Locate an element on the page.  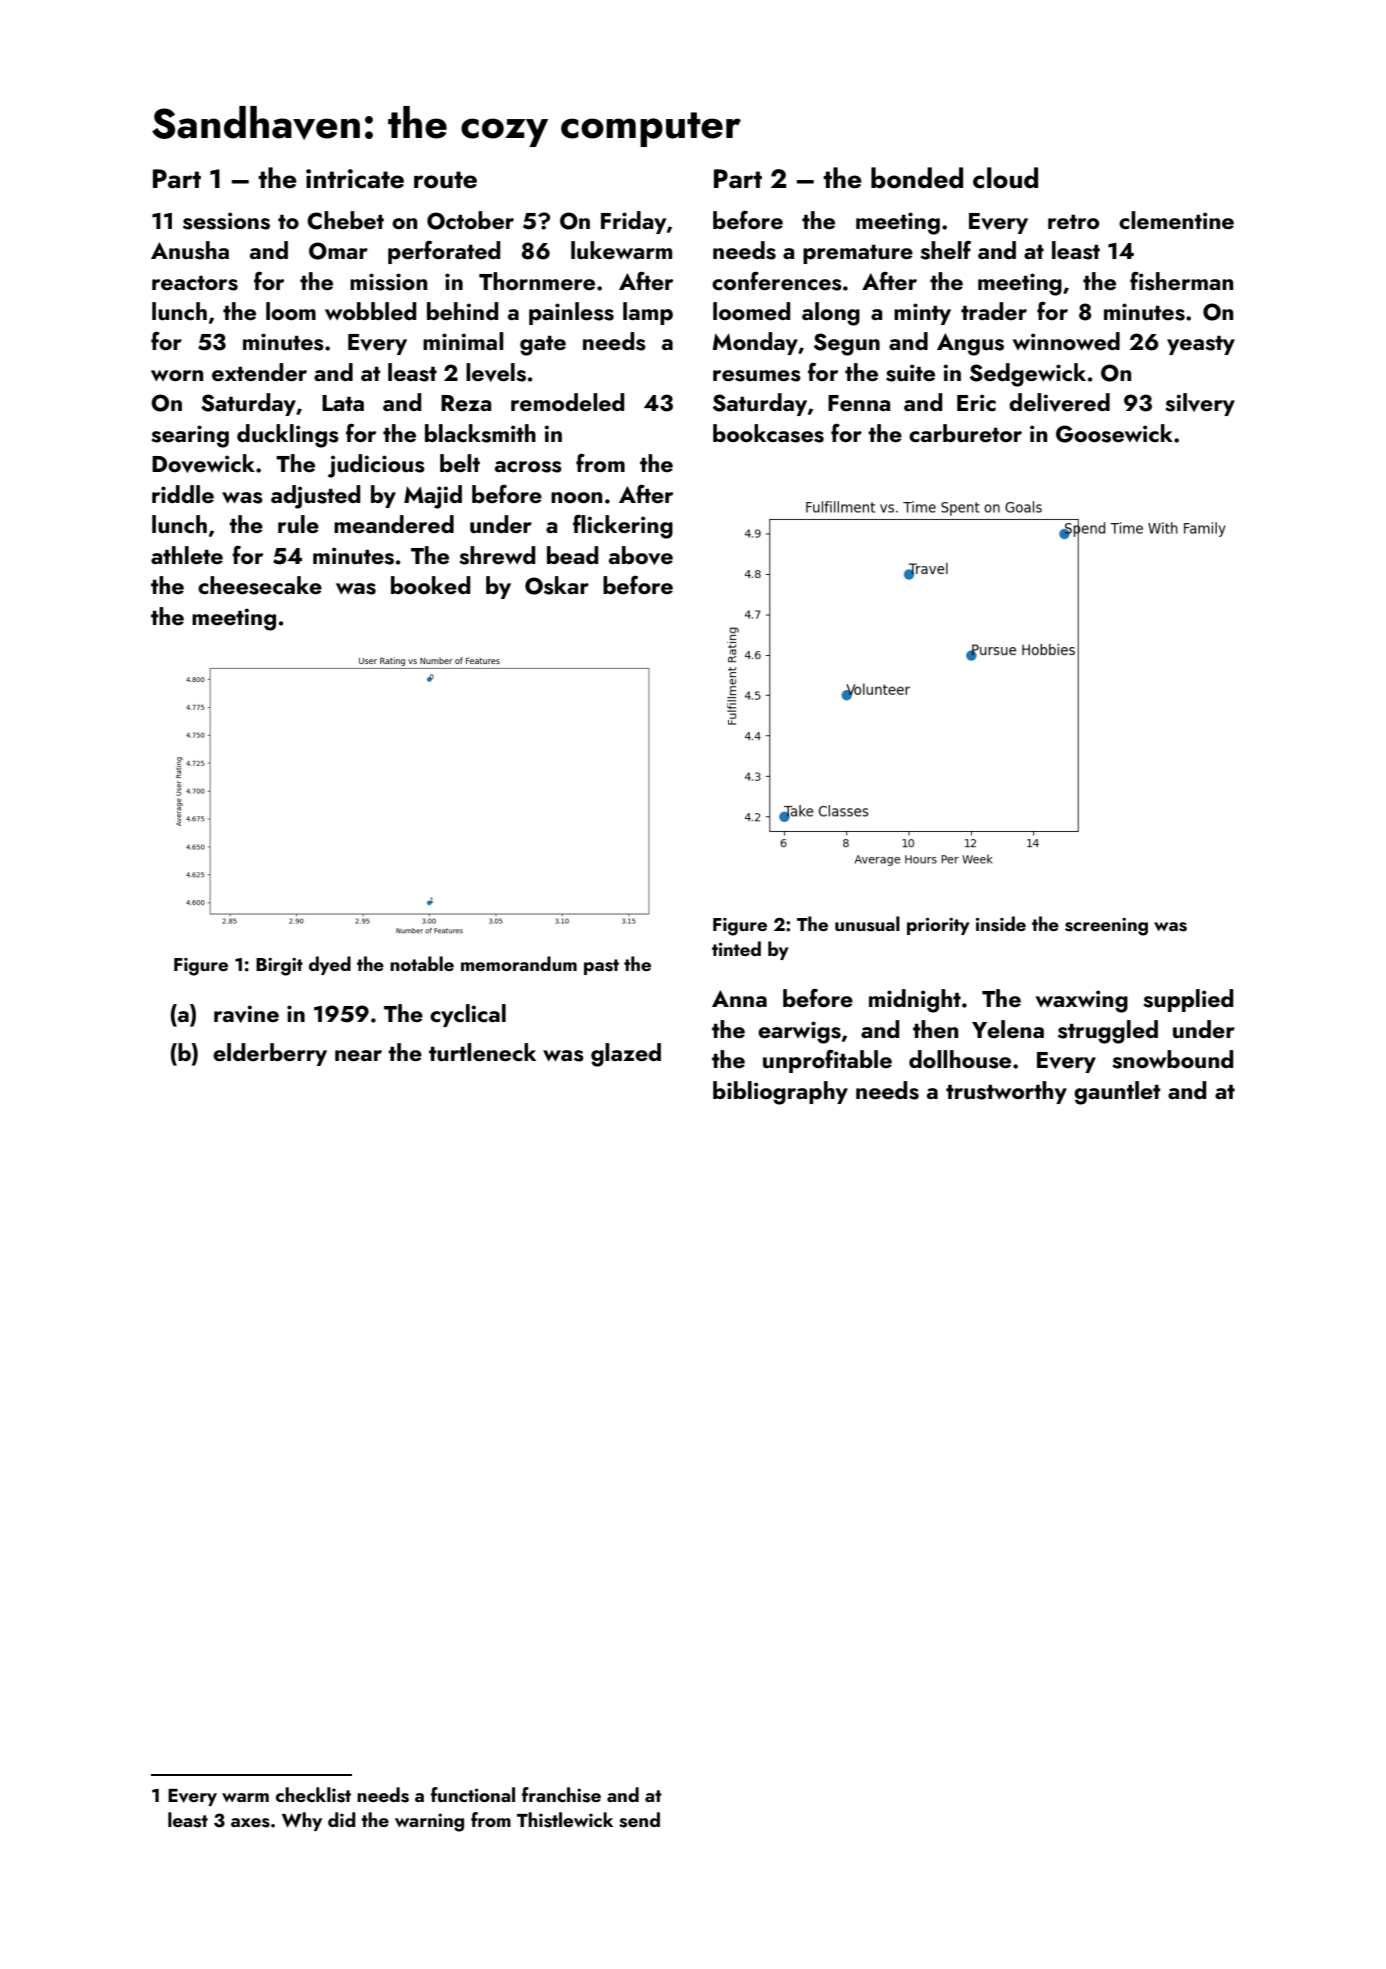
across is located at coordinates (528, 467).
